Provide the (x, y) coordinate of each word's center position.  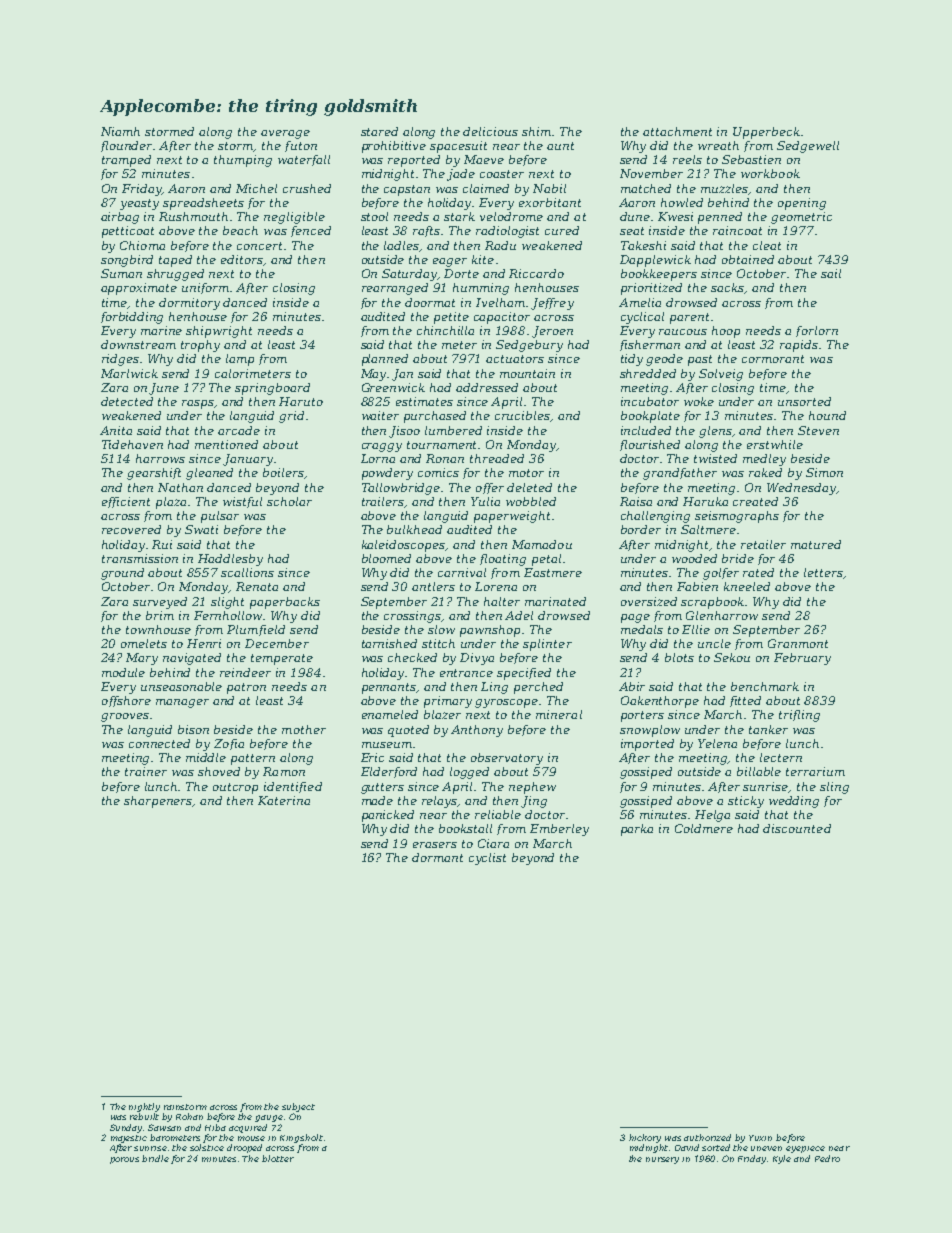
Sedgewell (808, 147)
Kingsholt (301, 1138)
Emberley (559, 830)
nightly (144, 1107)
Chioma (142, 245)
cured (562, 230)
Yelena (717, 743)
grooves (125, 717)
